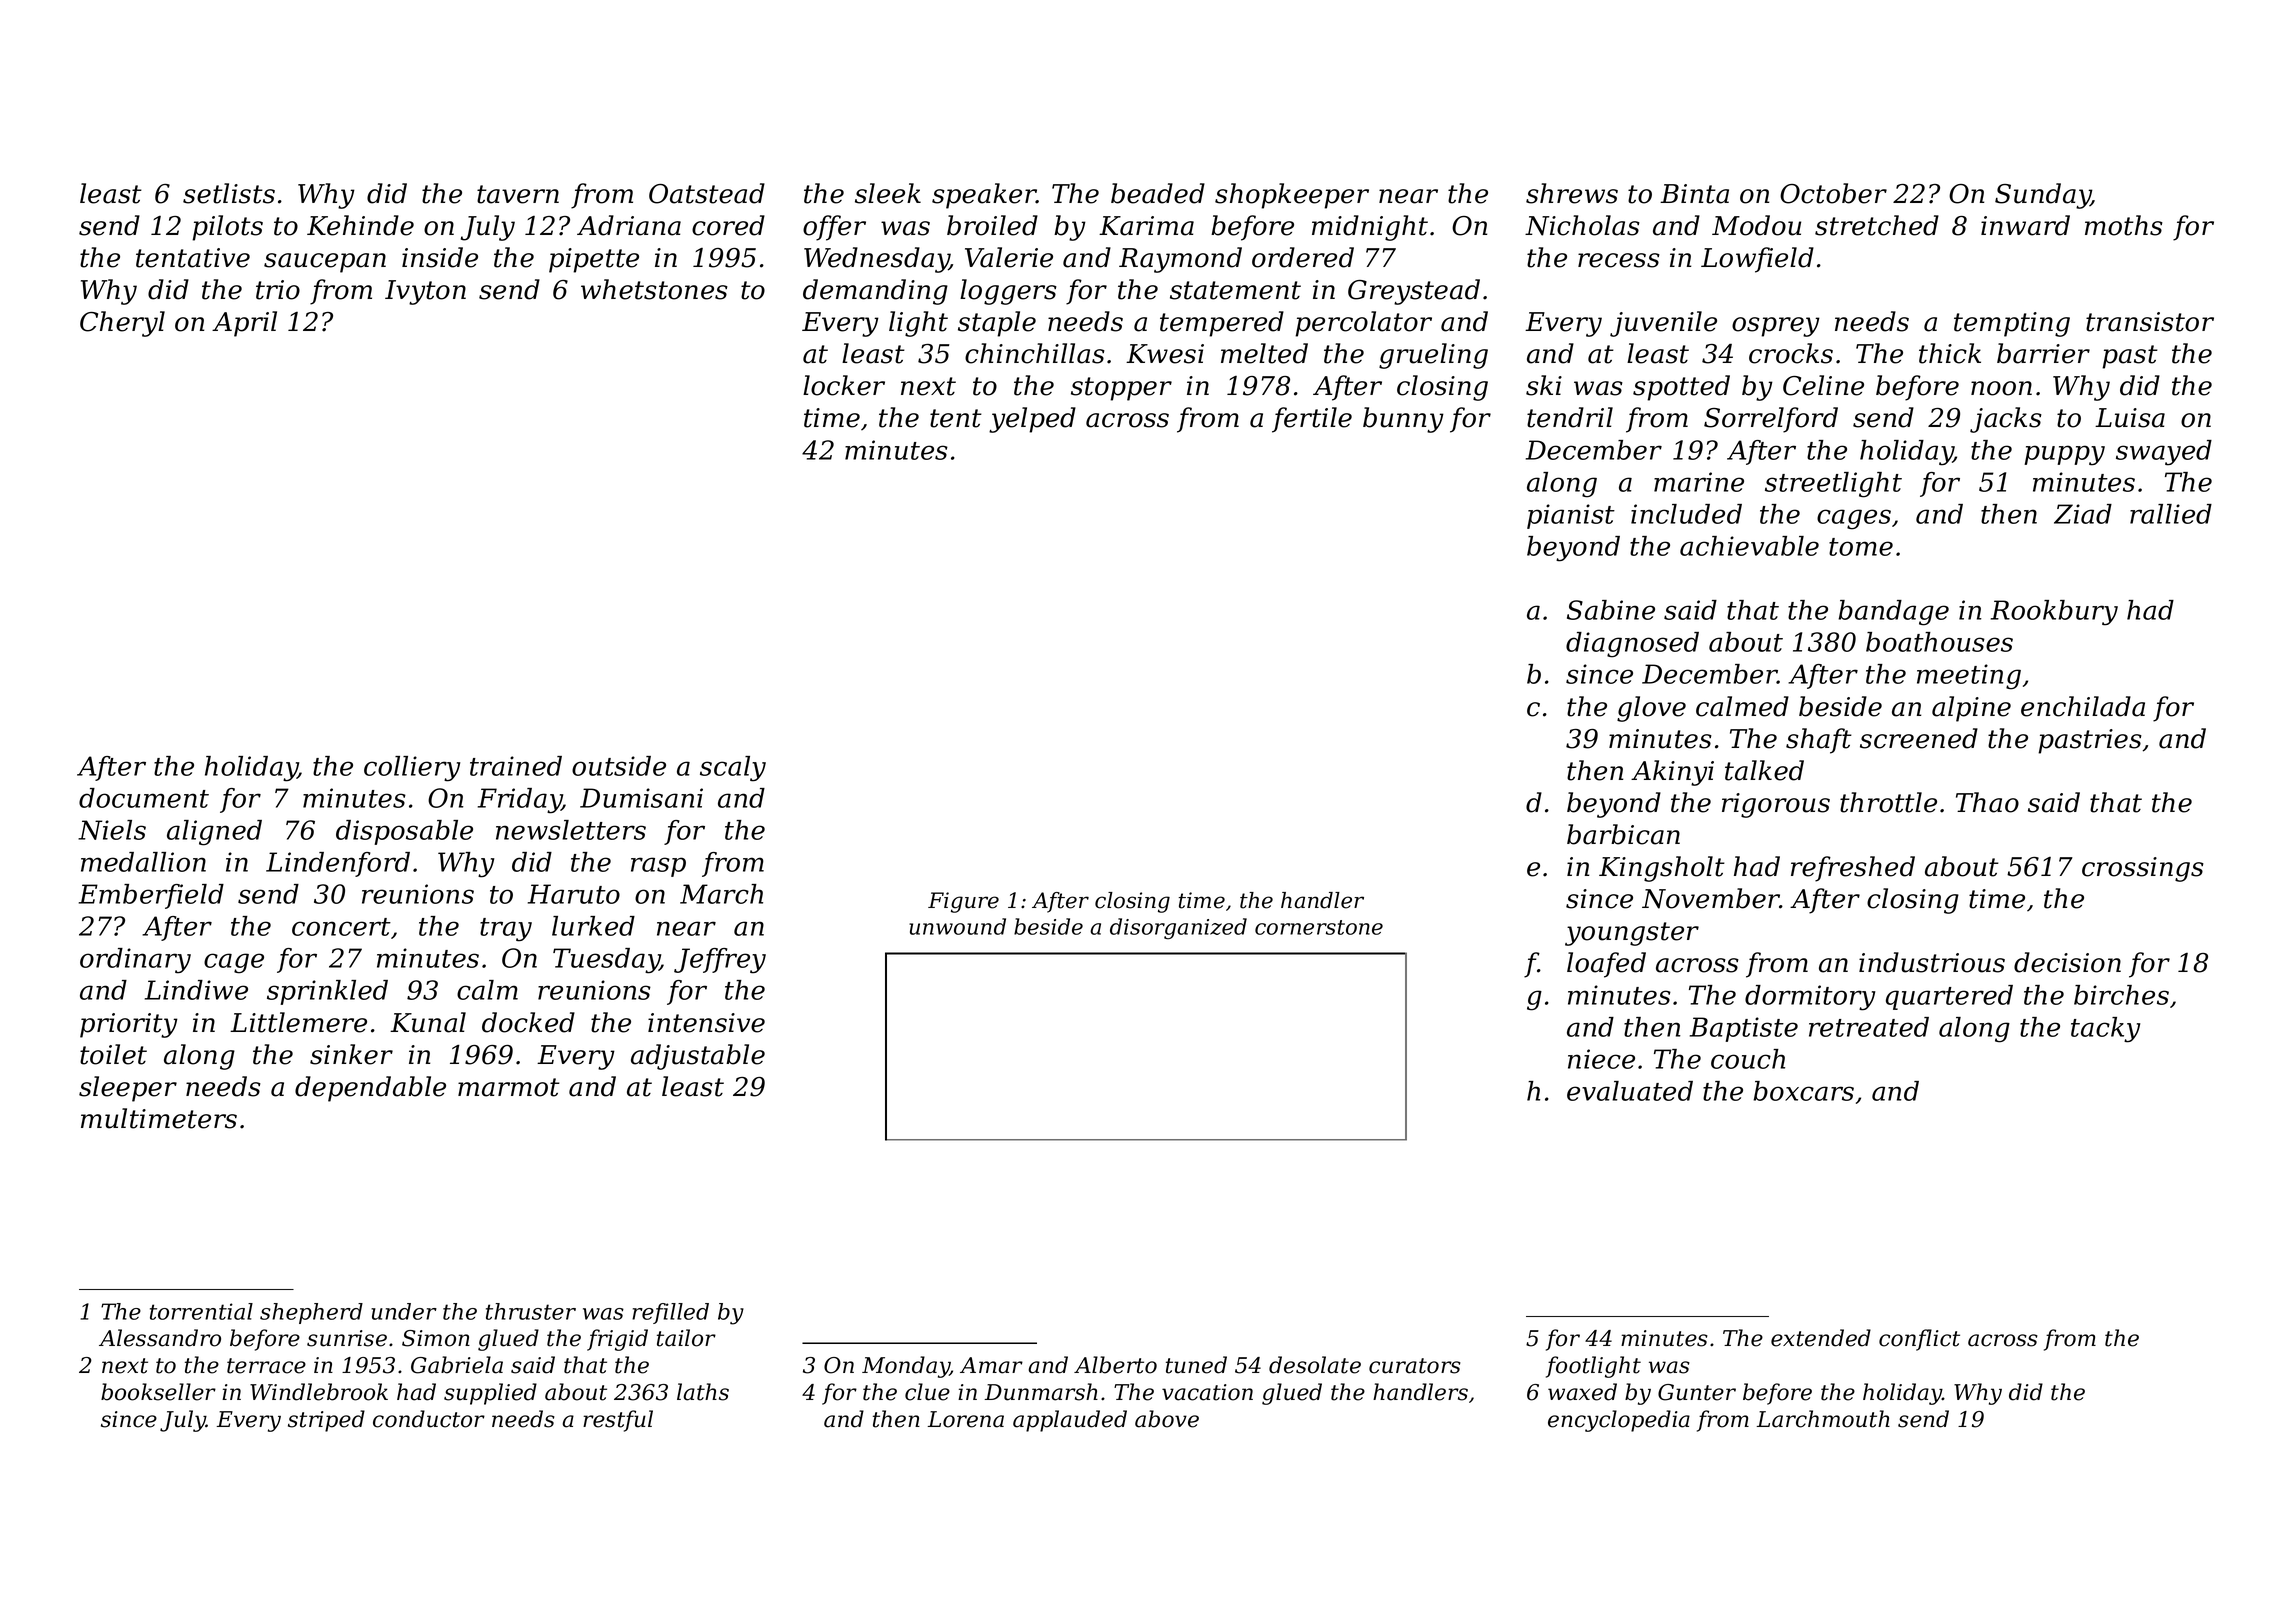 This screenshot has width=2292, height=1620. What do you see at coordinates (844, 385) in the screenshot?
I see `locker` at bounding box center [844, 385].
